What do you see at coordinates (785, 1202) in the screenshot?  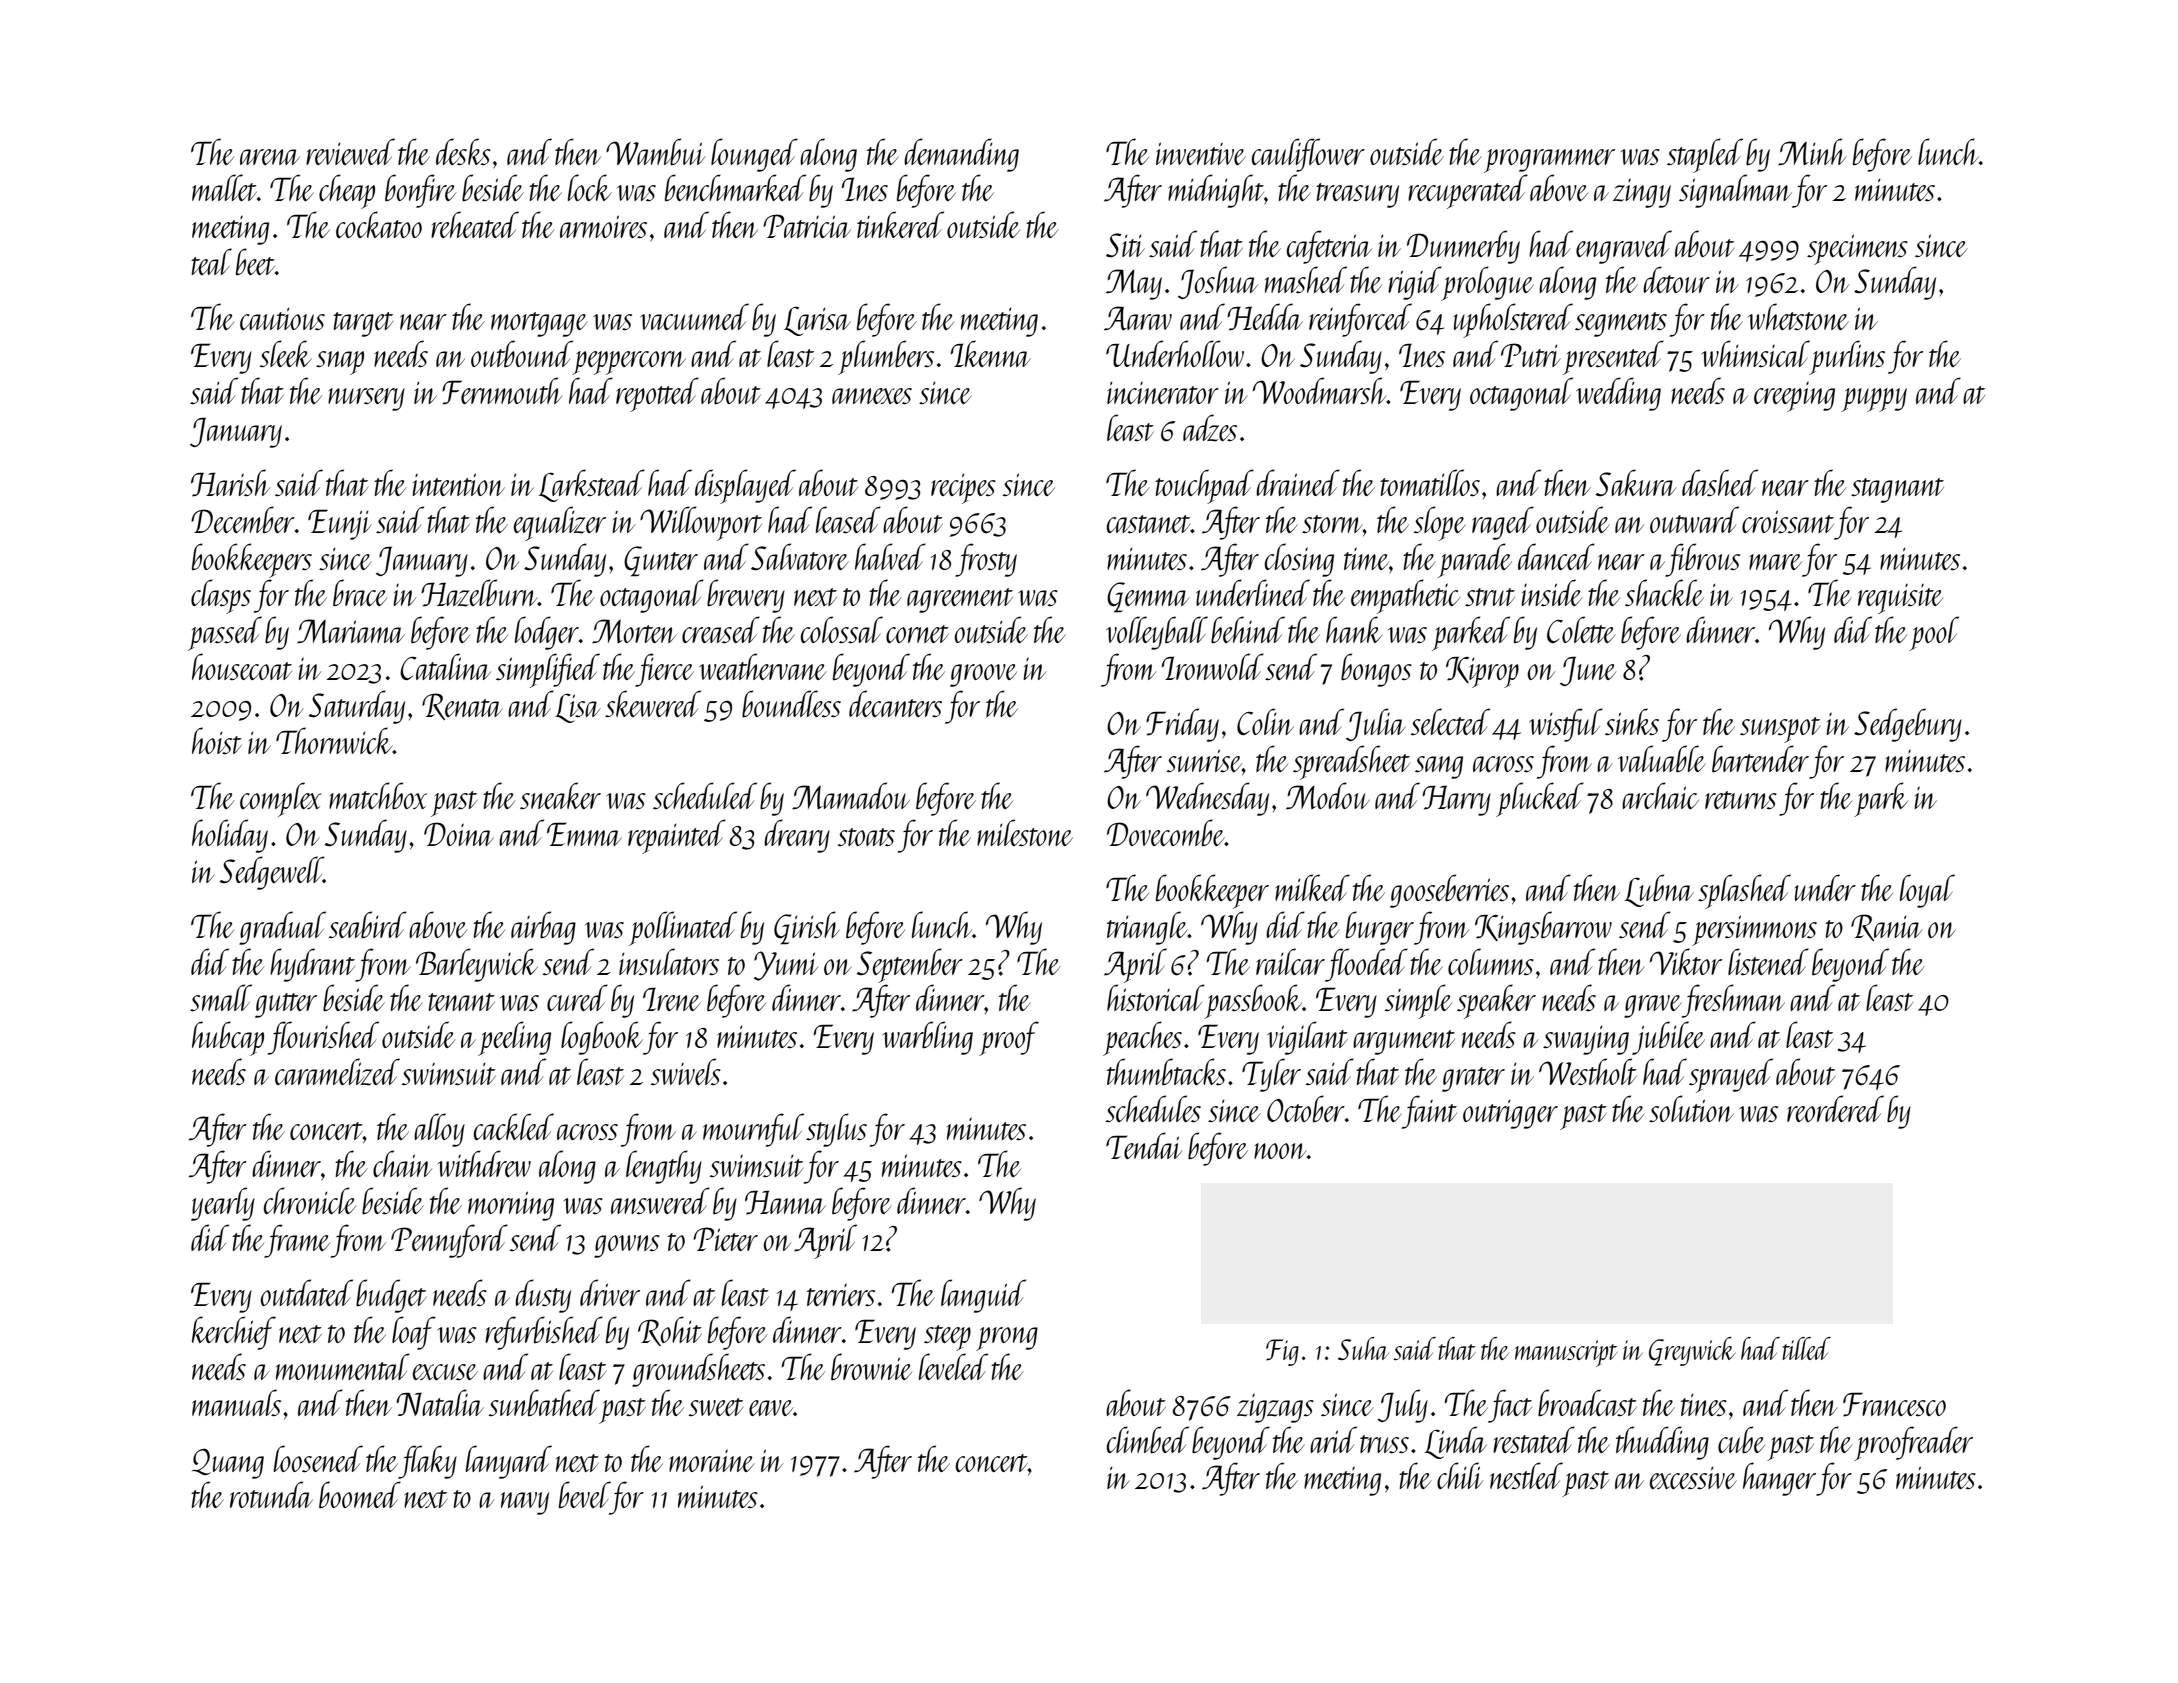 I see `Hanna` at bounding box center [785, 1202].
